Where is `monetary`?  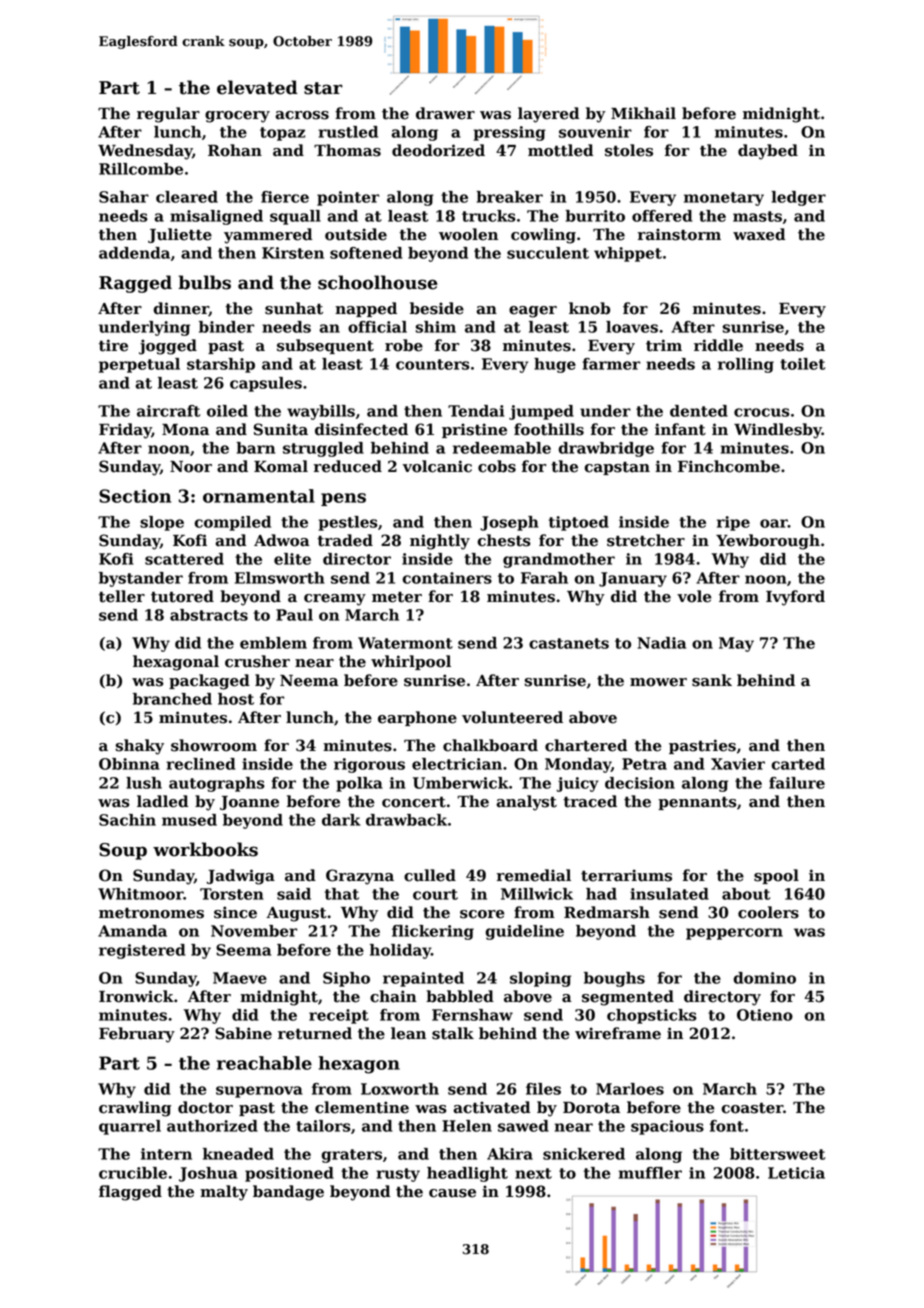 monetary is located at coordinates (724, 199).
